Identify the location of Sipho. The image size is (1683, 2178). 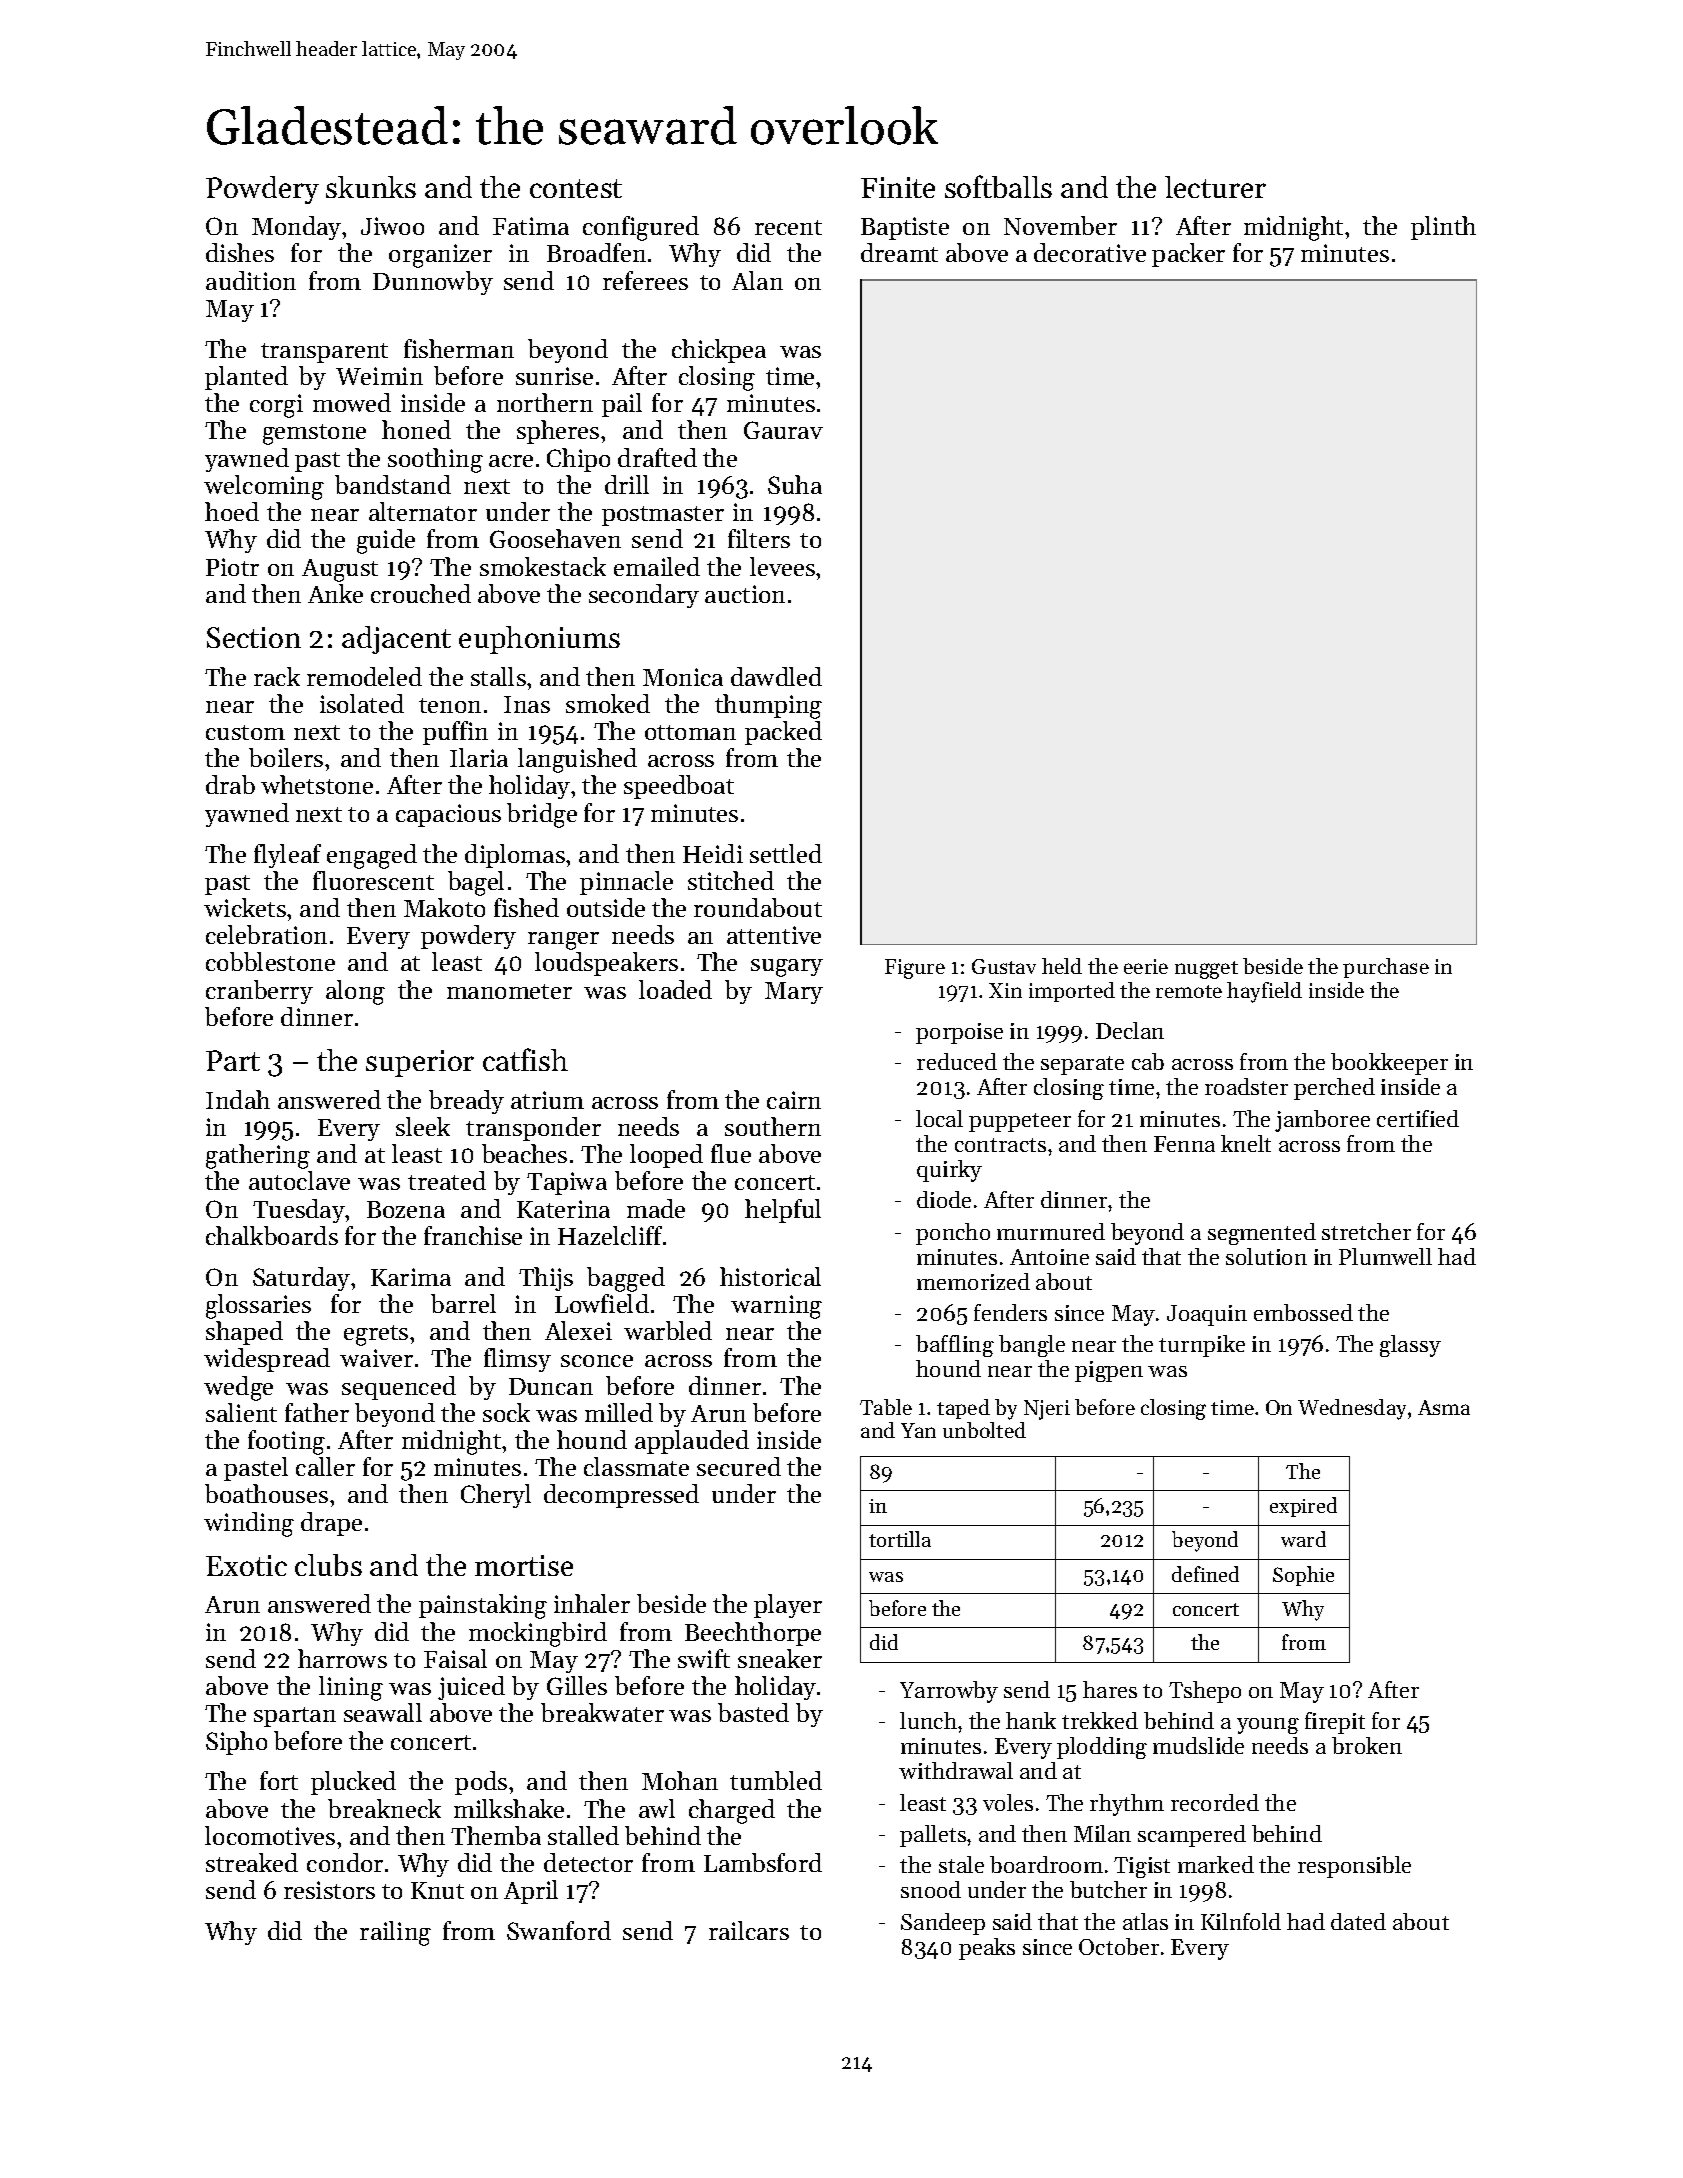
(236, 1743).
